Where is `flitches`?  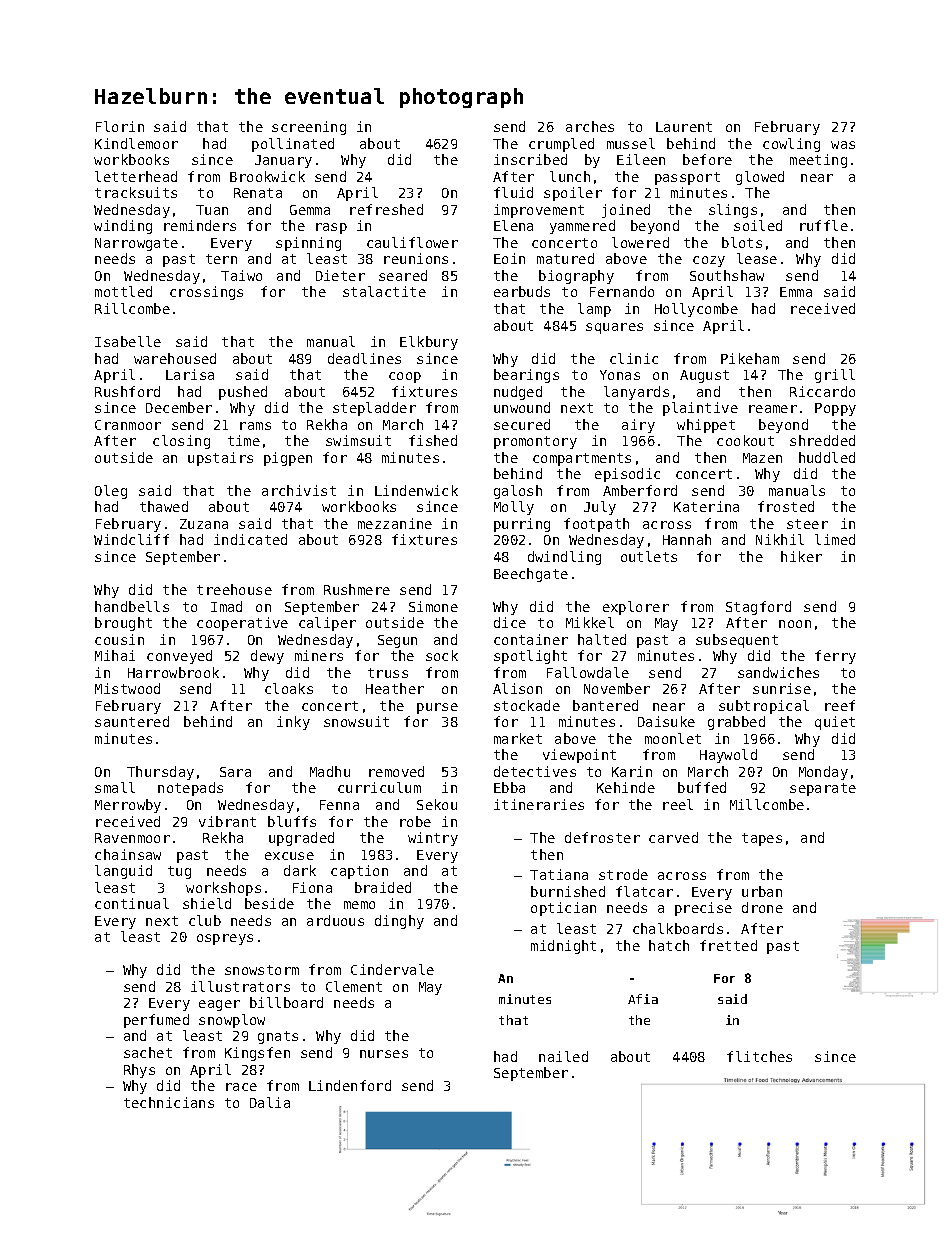 flitches is located at coordinates (759, 1056).
